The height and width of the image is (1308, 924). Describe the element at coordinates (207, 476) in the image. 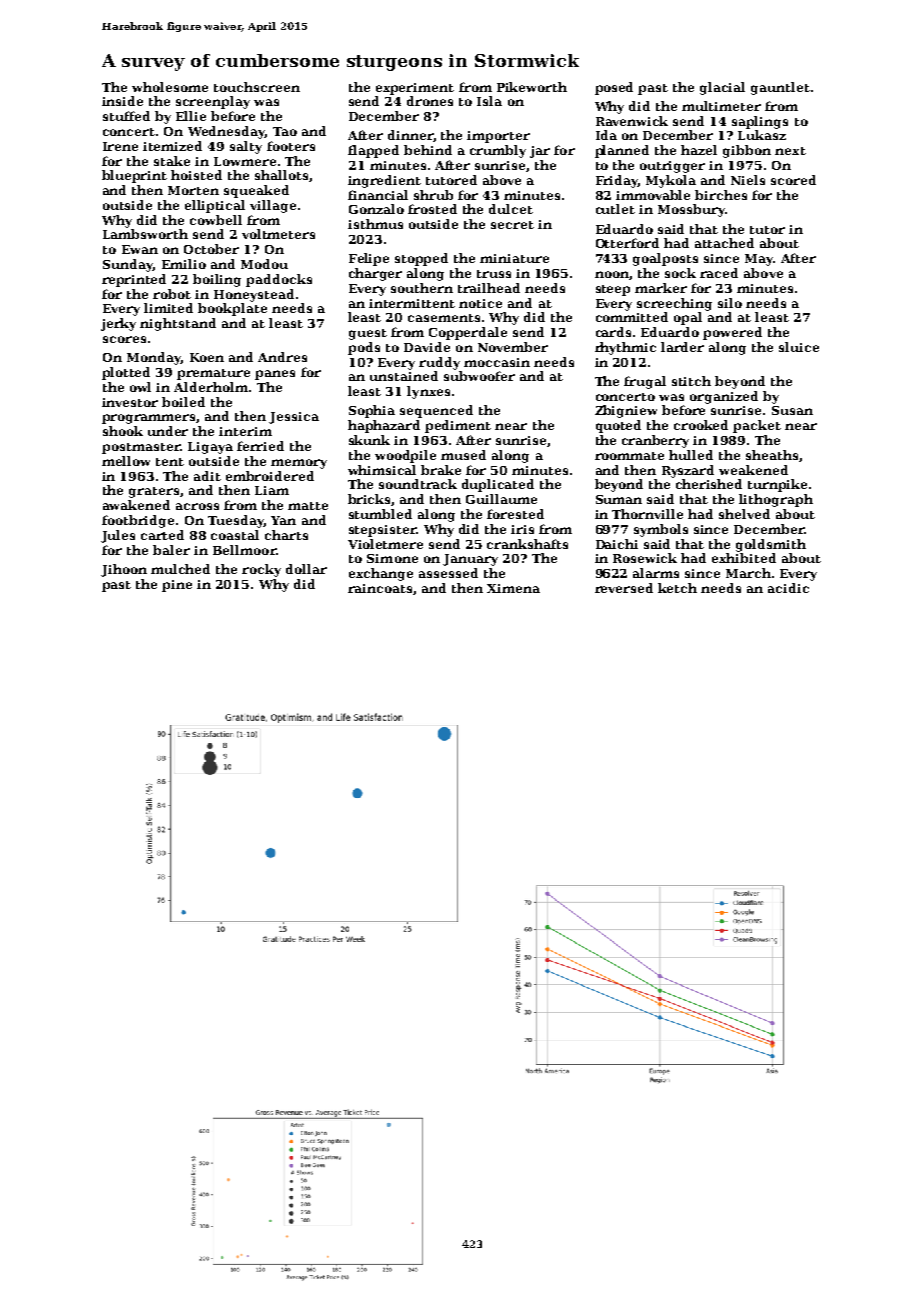

I see `adit` at that location.
